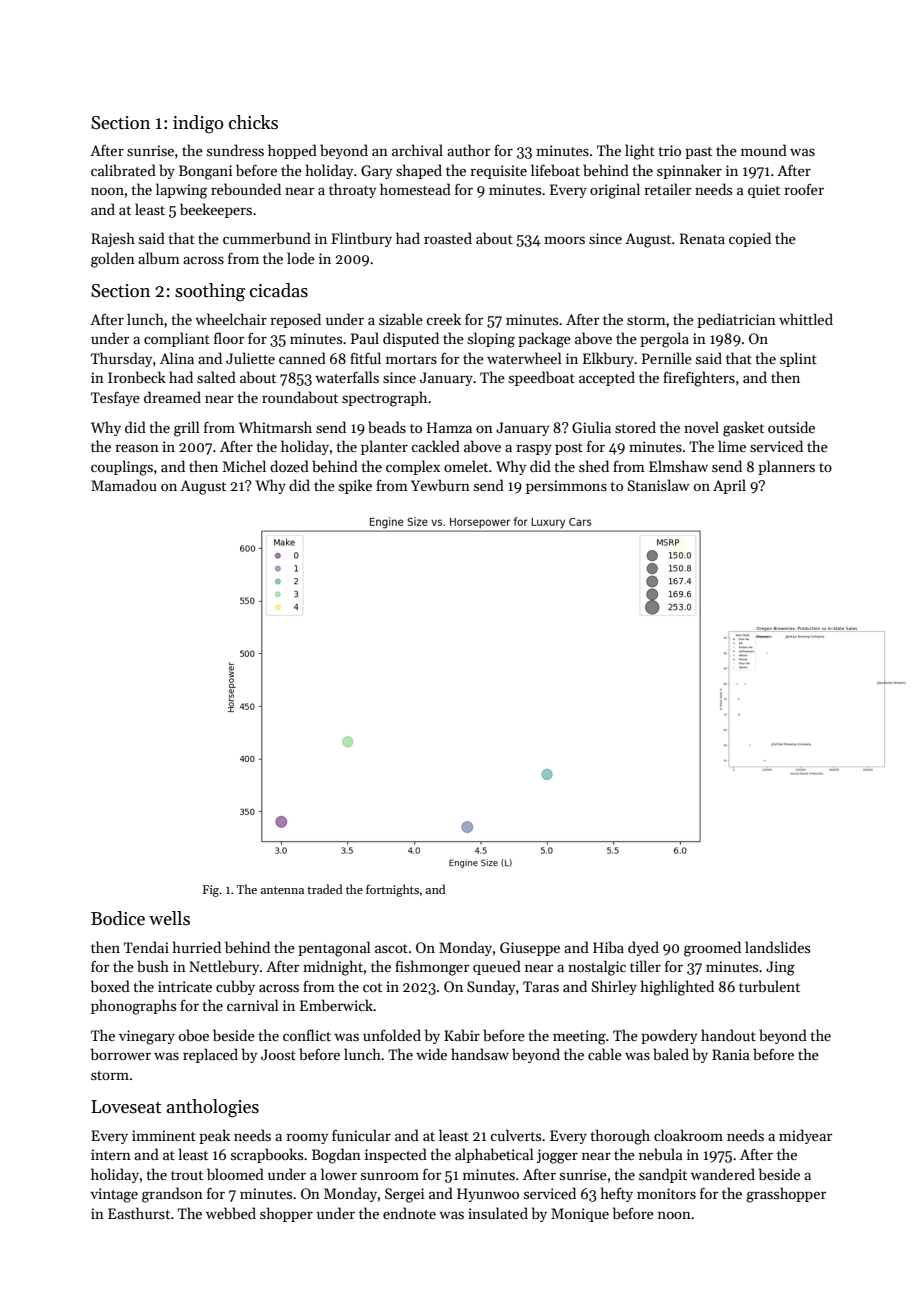  Describe the element at coordinates (534, 449) in the screenshot. I see `raspy` at that location.
